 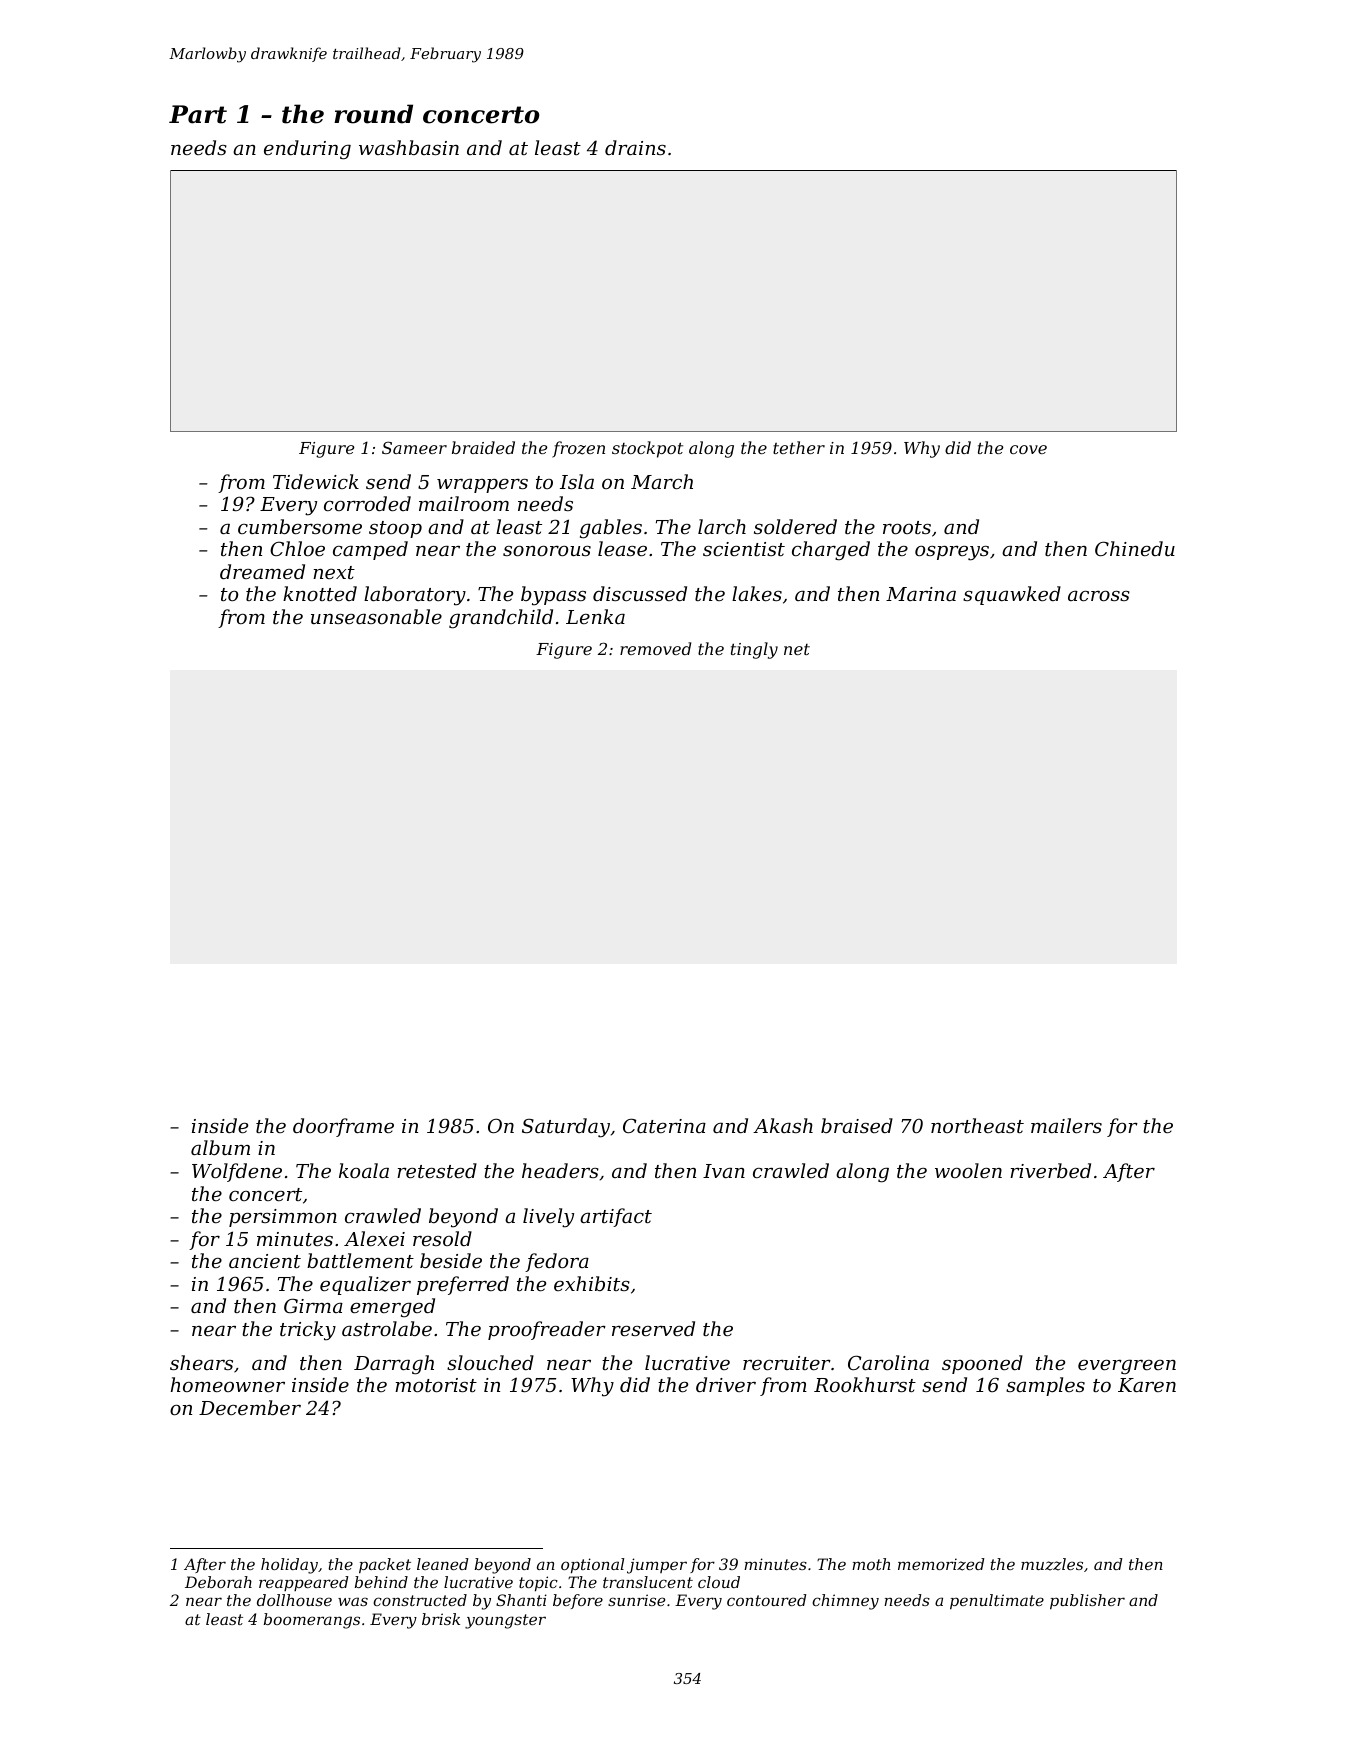 What do you see at coordinates (647, 449) in the screenshot?
I see `stockpot` at bounding box center [647, 449].
